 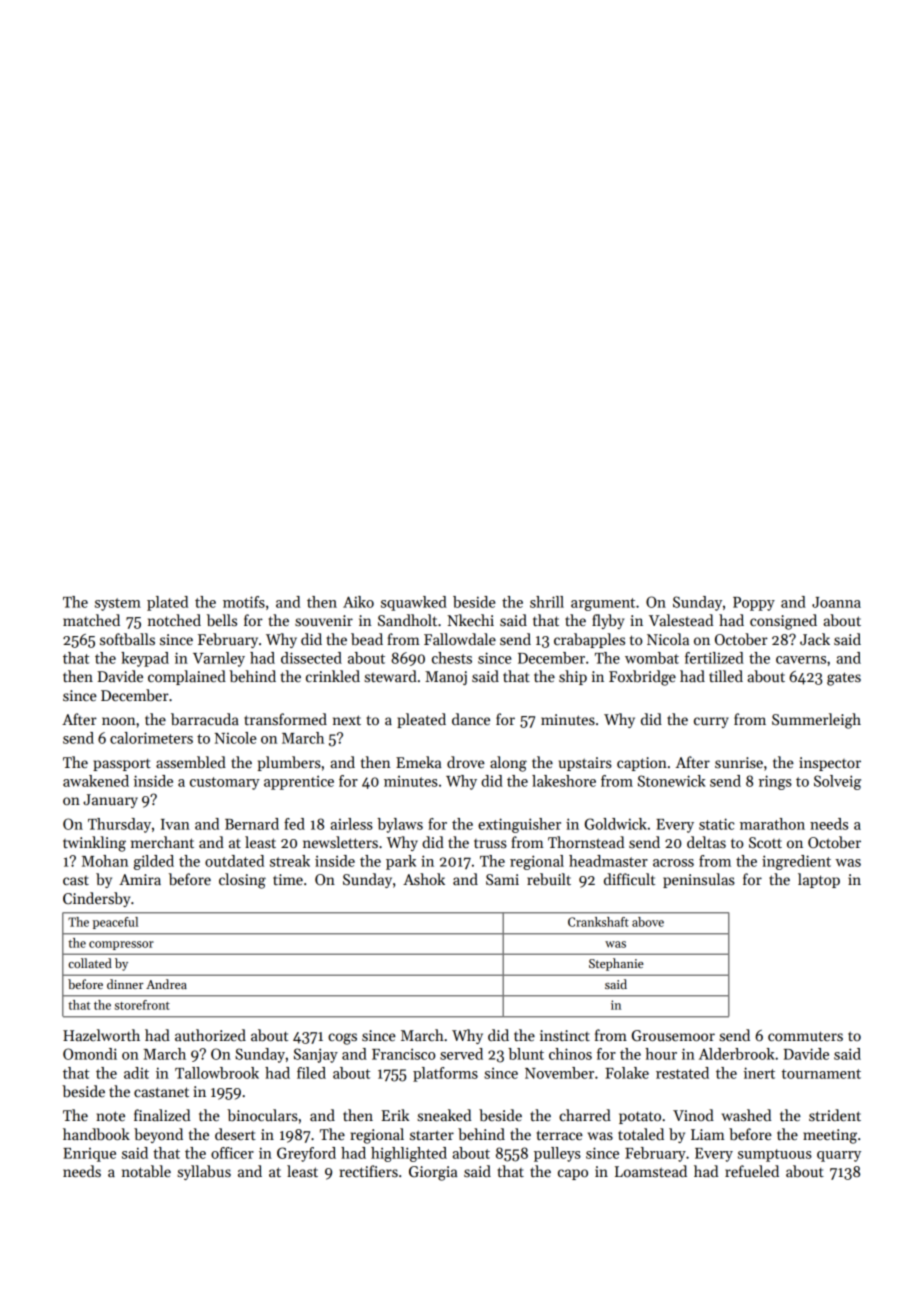 What do you see at coordinates (219, 659) in the screenshot?
I see `Varnley` at bounding box center [219, 659].
